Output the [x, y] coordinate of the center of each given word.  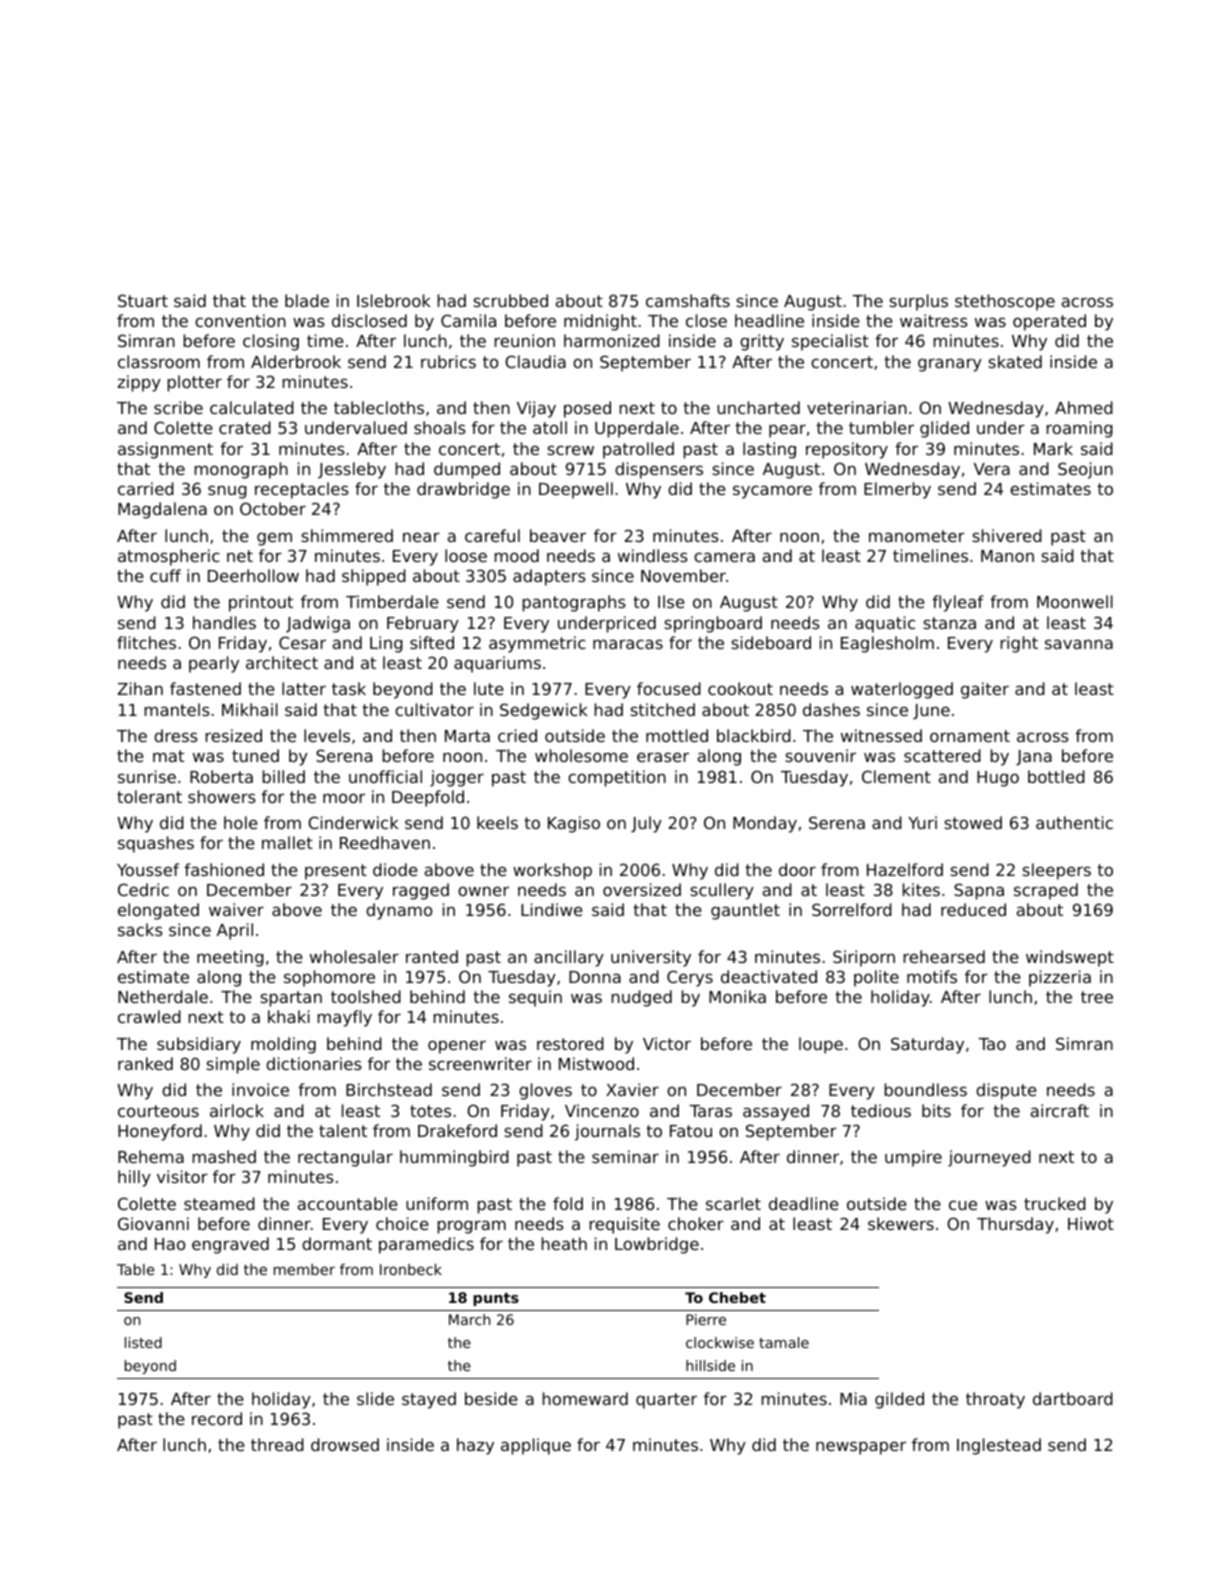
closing [271, 342]
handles [224, 622]
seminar [625, 1156]
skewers [901, 1223]
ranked [145, 1063]
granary [950, 365]
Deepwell [576, 490]
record [217, 1418]
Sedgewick [544, 711]
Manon [1007, 556]
